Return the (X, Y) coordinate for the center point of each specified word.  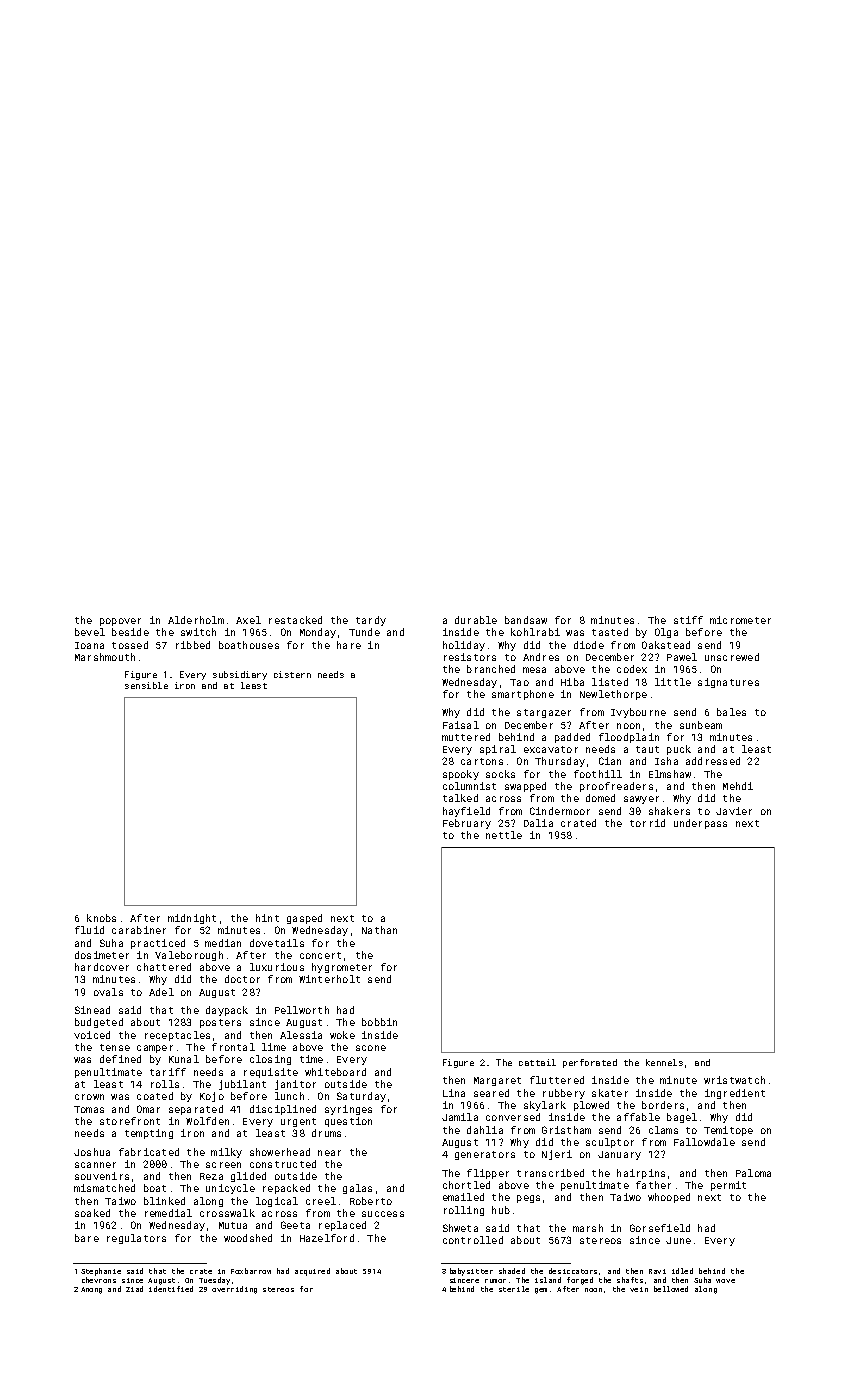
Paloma (753, 1173)
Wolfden (207, 1121)
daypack (227, 1011)
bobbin (379, 1022)
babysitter (471, 1272)
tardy (371, 621)
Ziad (134, 1289)
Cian (610, 761)
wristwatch (734, 1080)
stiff (688, 620)
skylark (545, 1106)
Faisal (461, 725)
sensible (146, 685)
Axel (248, 620)
